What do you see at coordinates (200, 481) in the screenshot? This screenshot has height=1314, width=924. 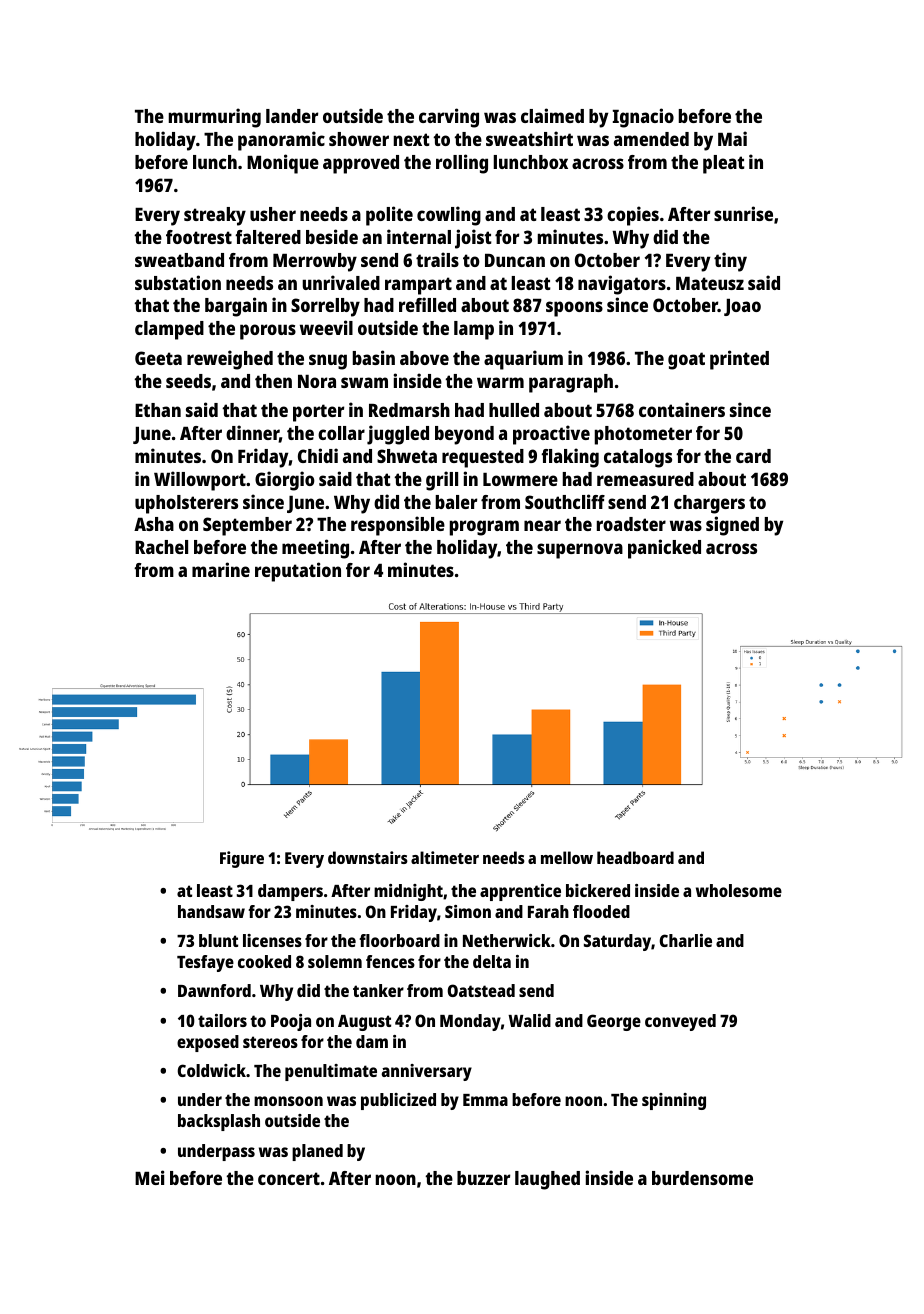 I see `Willowport` at bounding box center [200, 481].
